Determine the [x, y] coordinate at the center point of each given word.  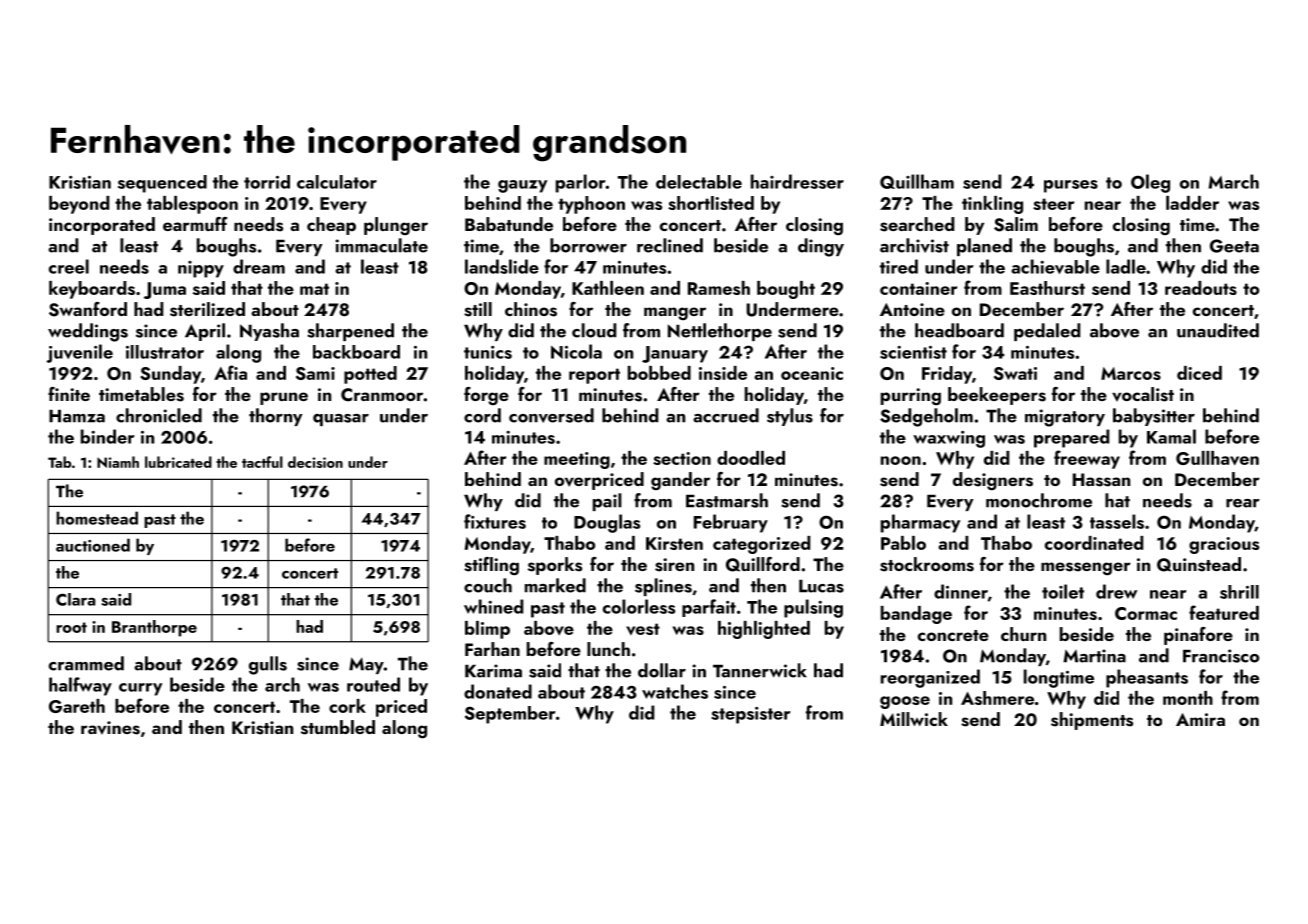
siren [674, 565]
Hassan [1101, 480]
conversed [551, 415]
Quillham [917, 181]
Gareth [77, 706]
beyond [79, 205]
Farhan [492, 649]
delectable [699, 182]
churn [1023, 634]
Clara [75, 599]
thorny [276, 417]
